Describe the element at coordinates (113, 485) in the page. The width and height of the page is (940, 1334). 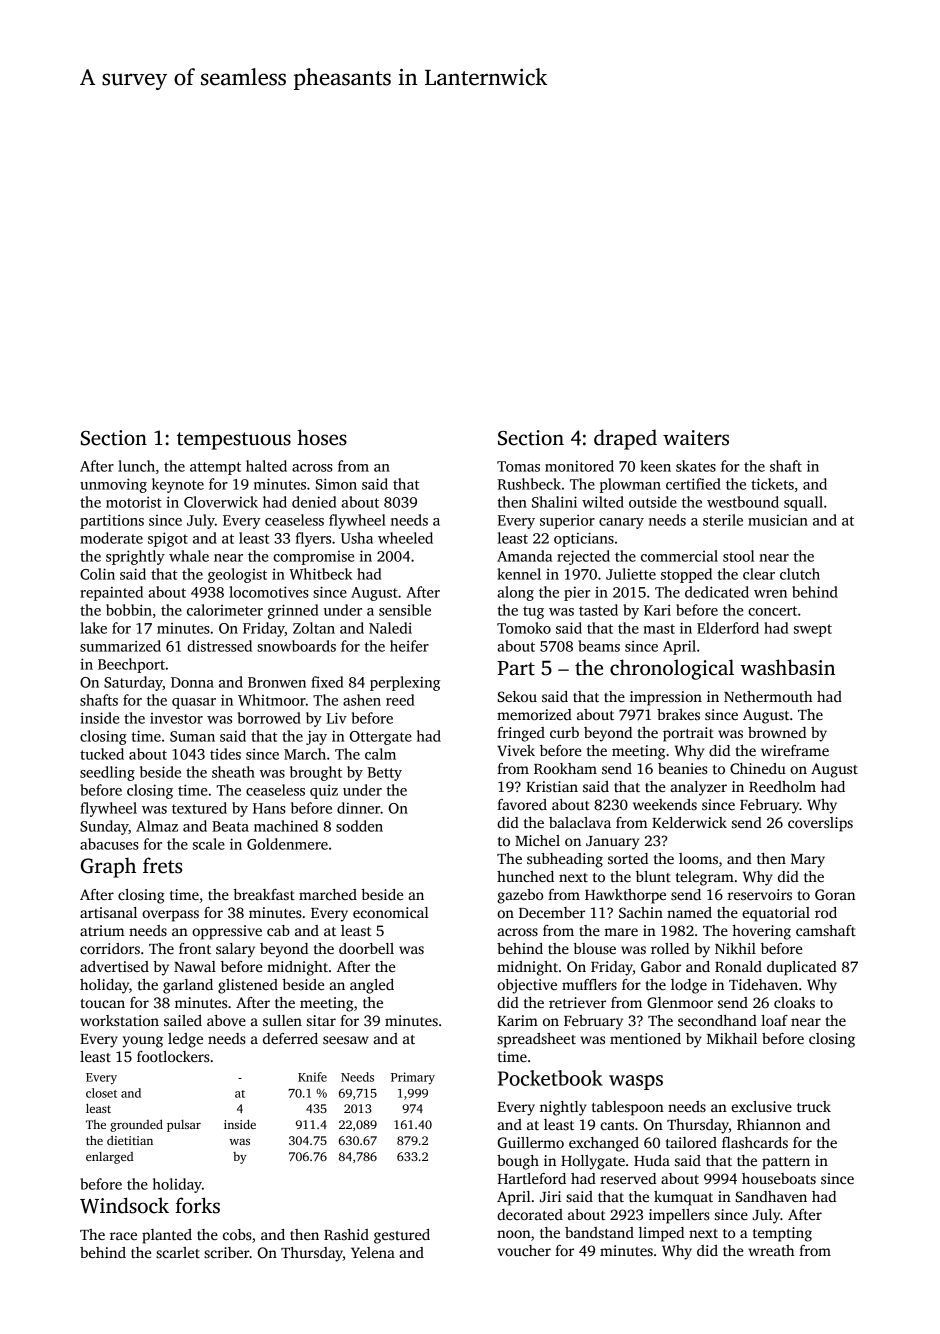
I see `unmoving` at that location.
